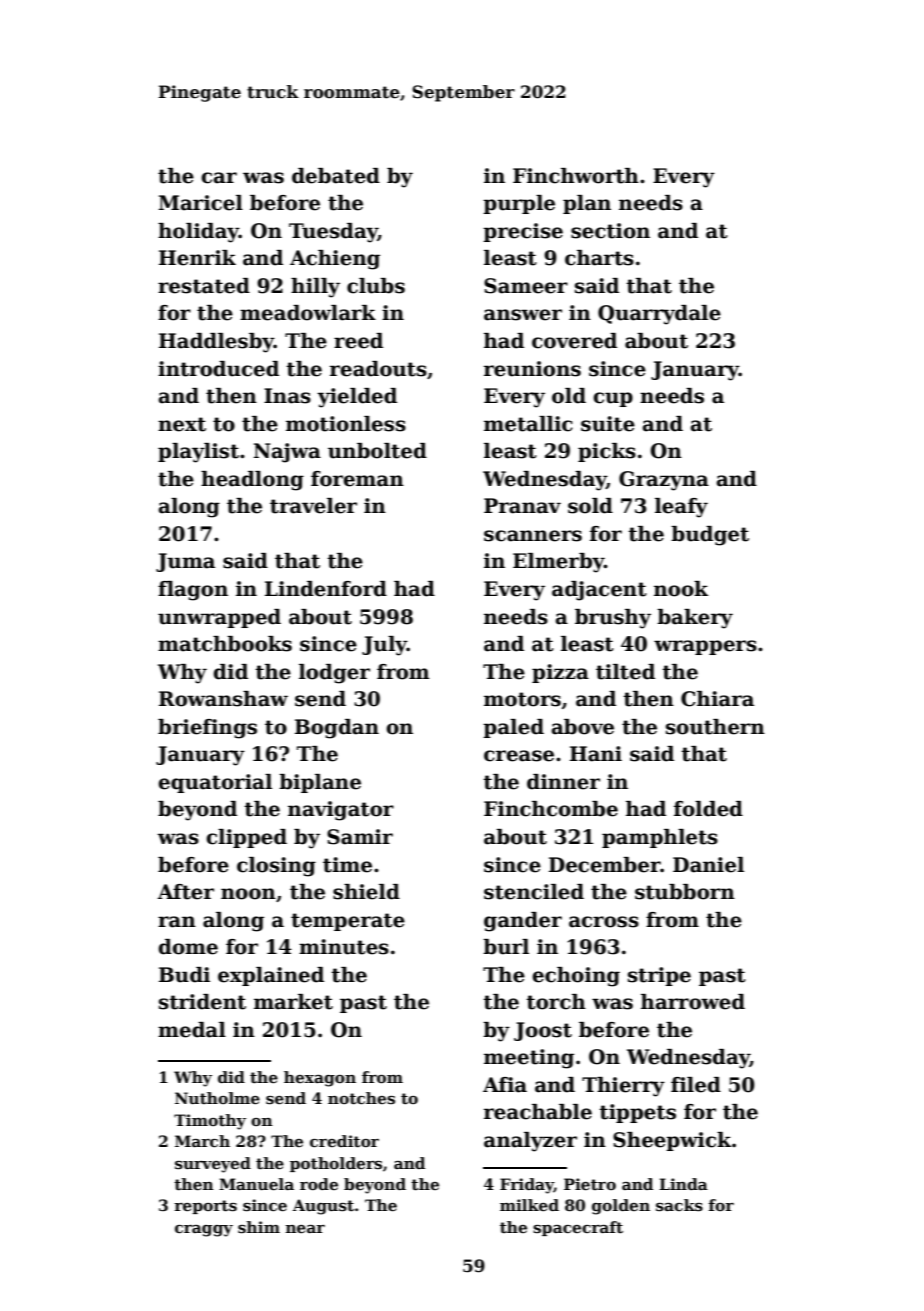 This document has width=924, height=1311. What do you see at coordinates (519, 204) in the document?
I see `purple` at bounding box center [519, 204].
